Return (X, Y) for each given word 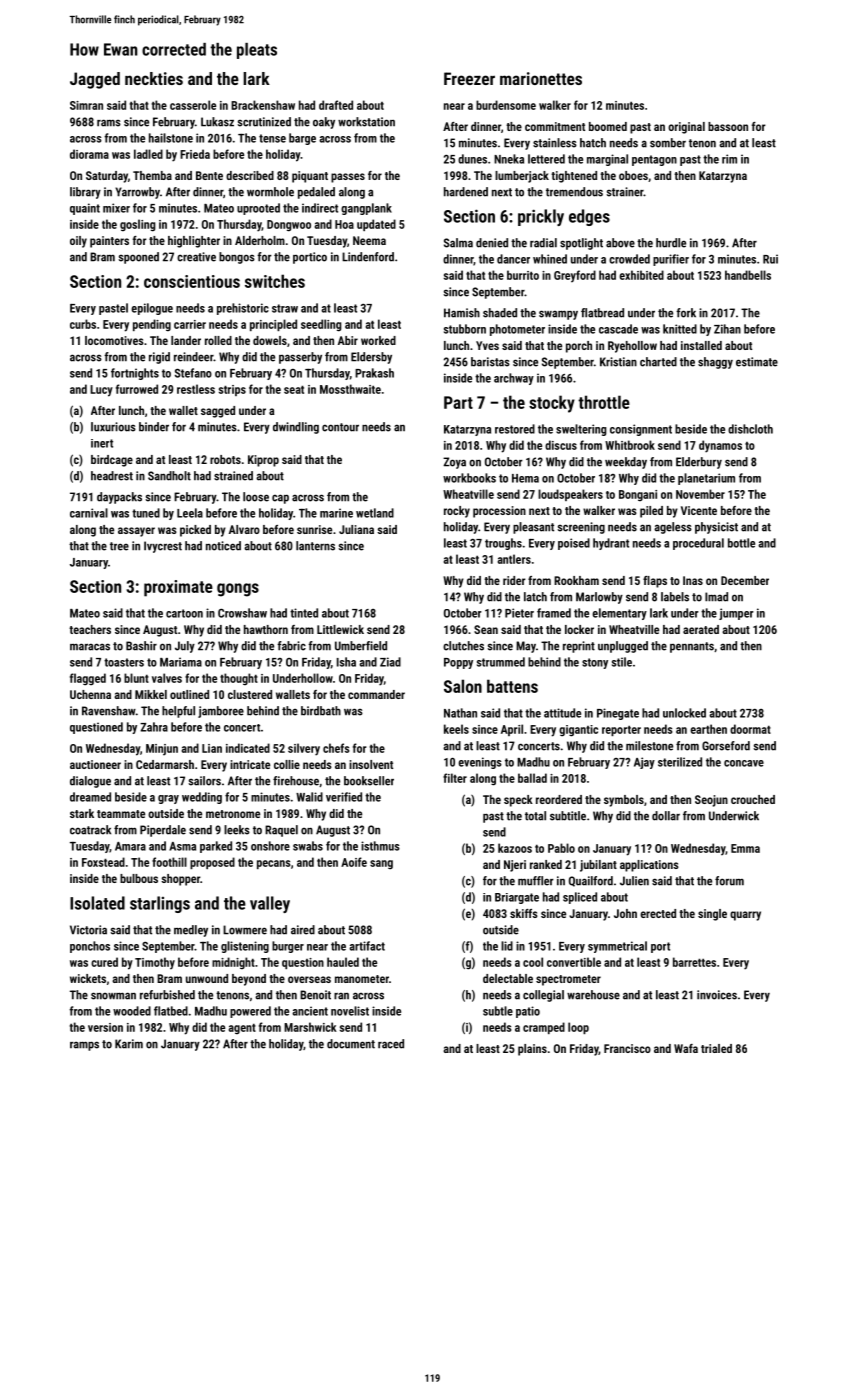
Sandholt (169, 476)
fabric (291, 646)
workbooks (469, 478)
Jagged (95, 80)
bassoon (728, 126)
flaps (655, 582)
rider (514, 580)
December (745, 580)
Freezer (469, 78)
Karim (129, 1044)
